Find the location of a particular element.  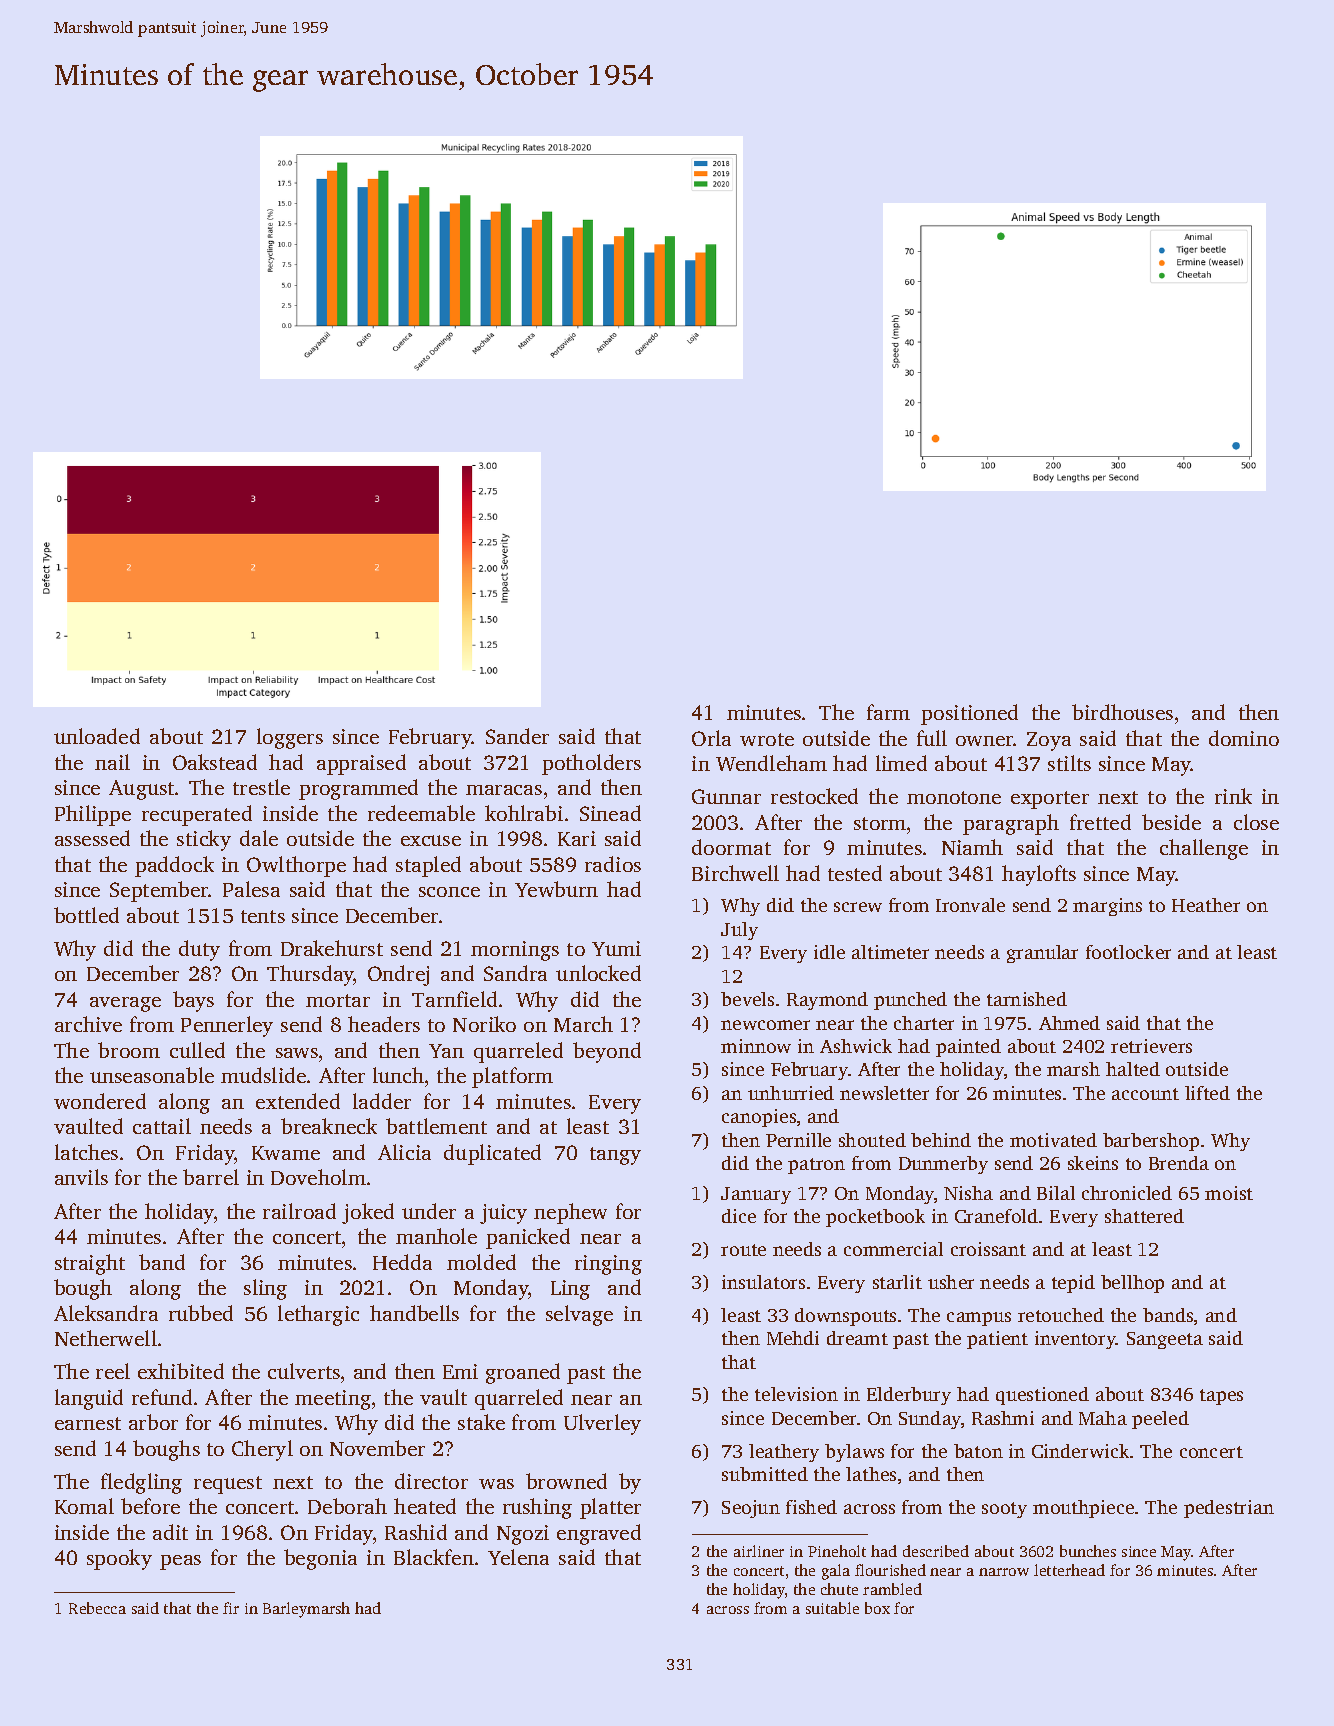

granular is located at coordinates (1042, 954).
